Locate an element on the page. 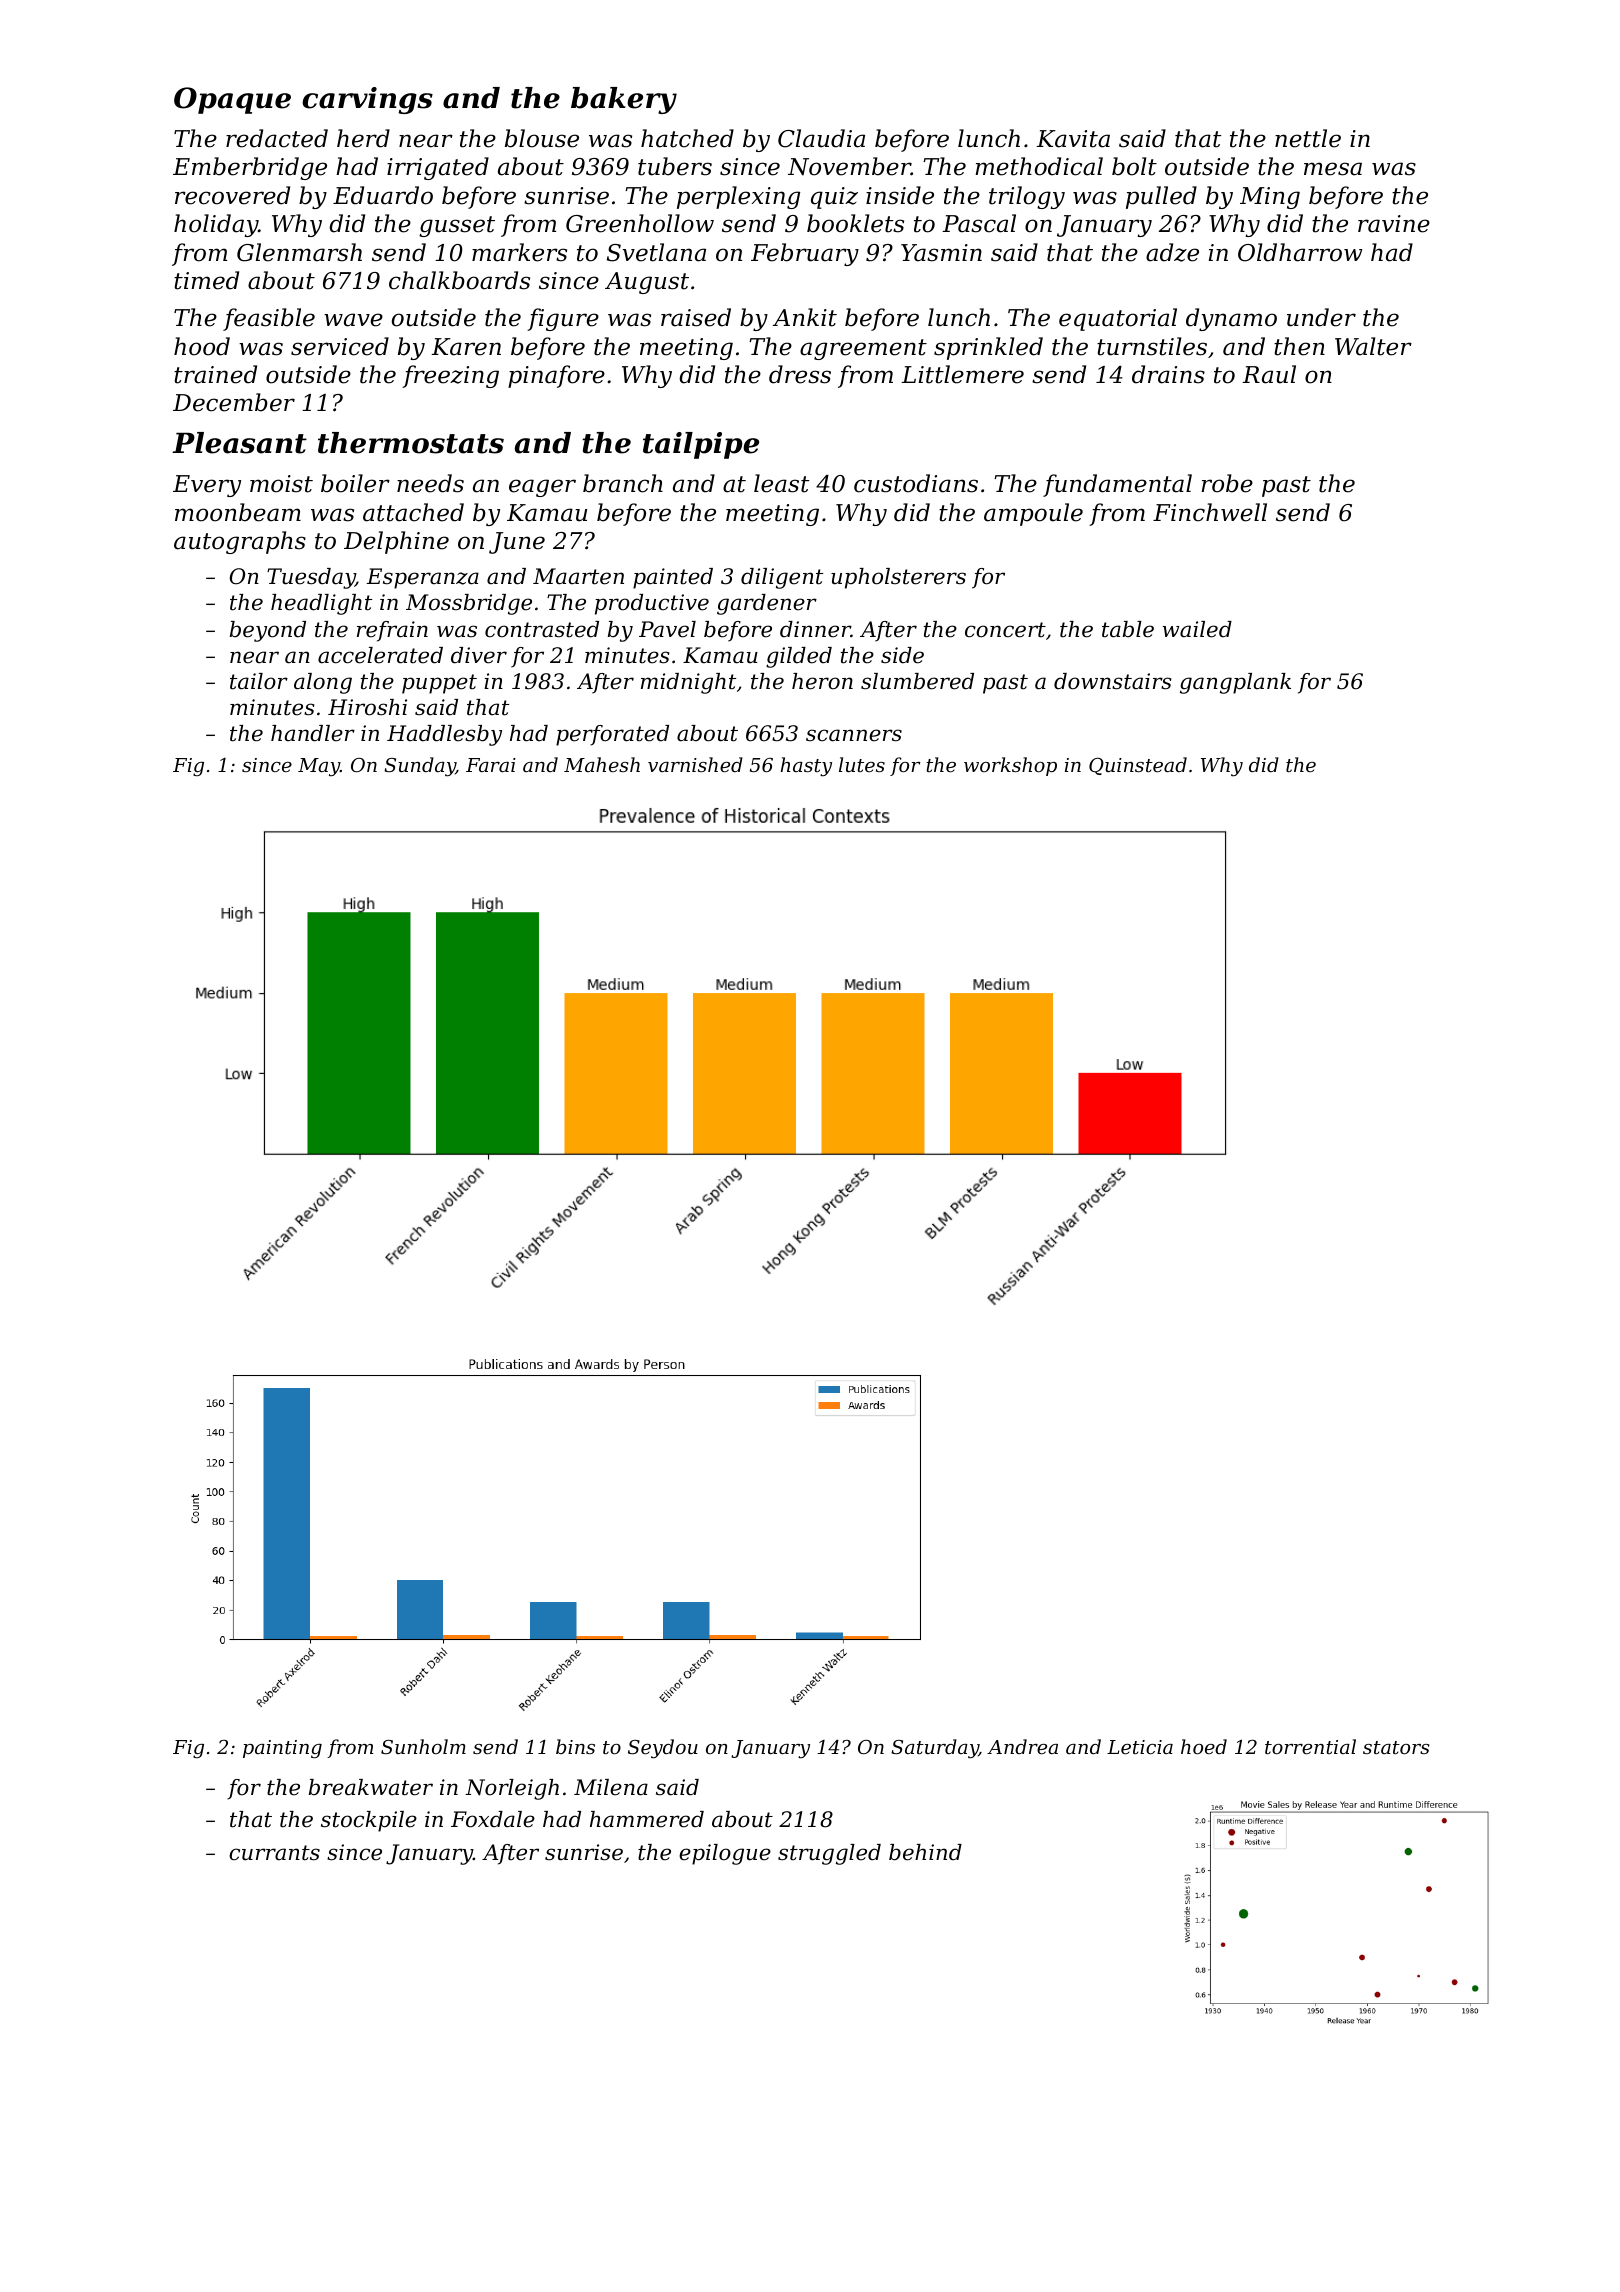  Mahesh is located at coordinates (602, 764).
